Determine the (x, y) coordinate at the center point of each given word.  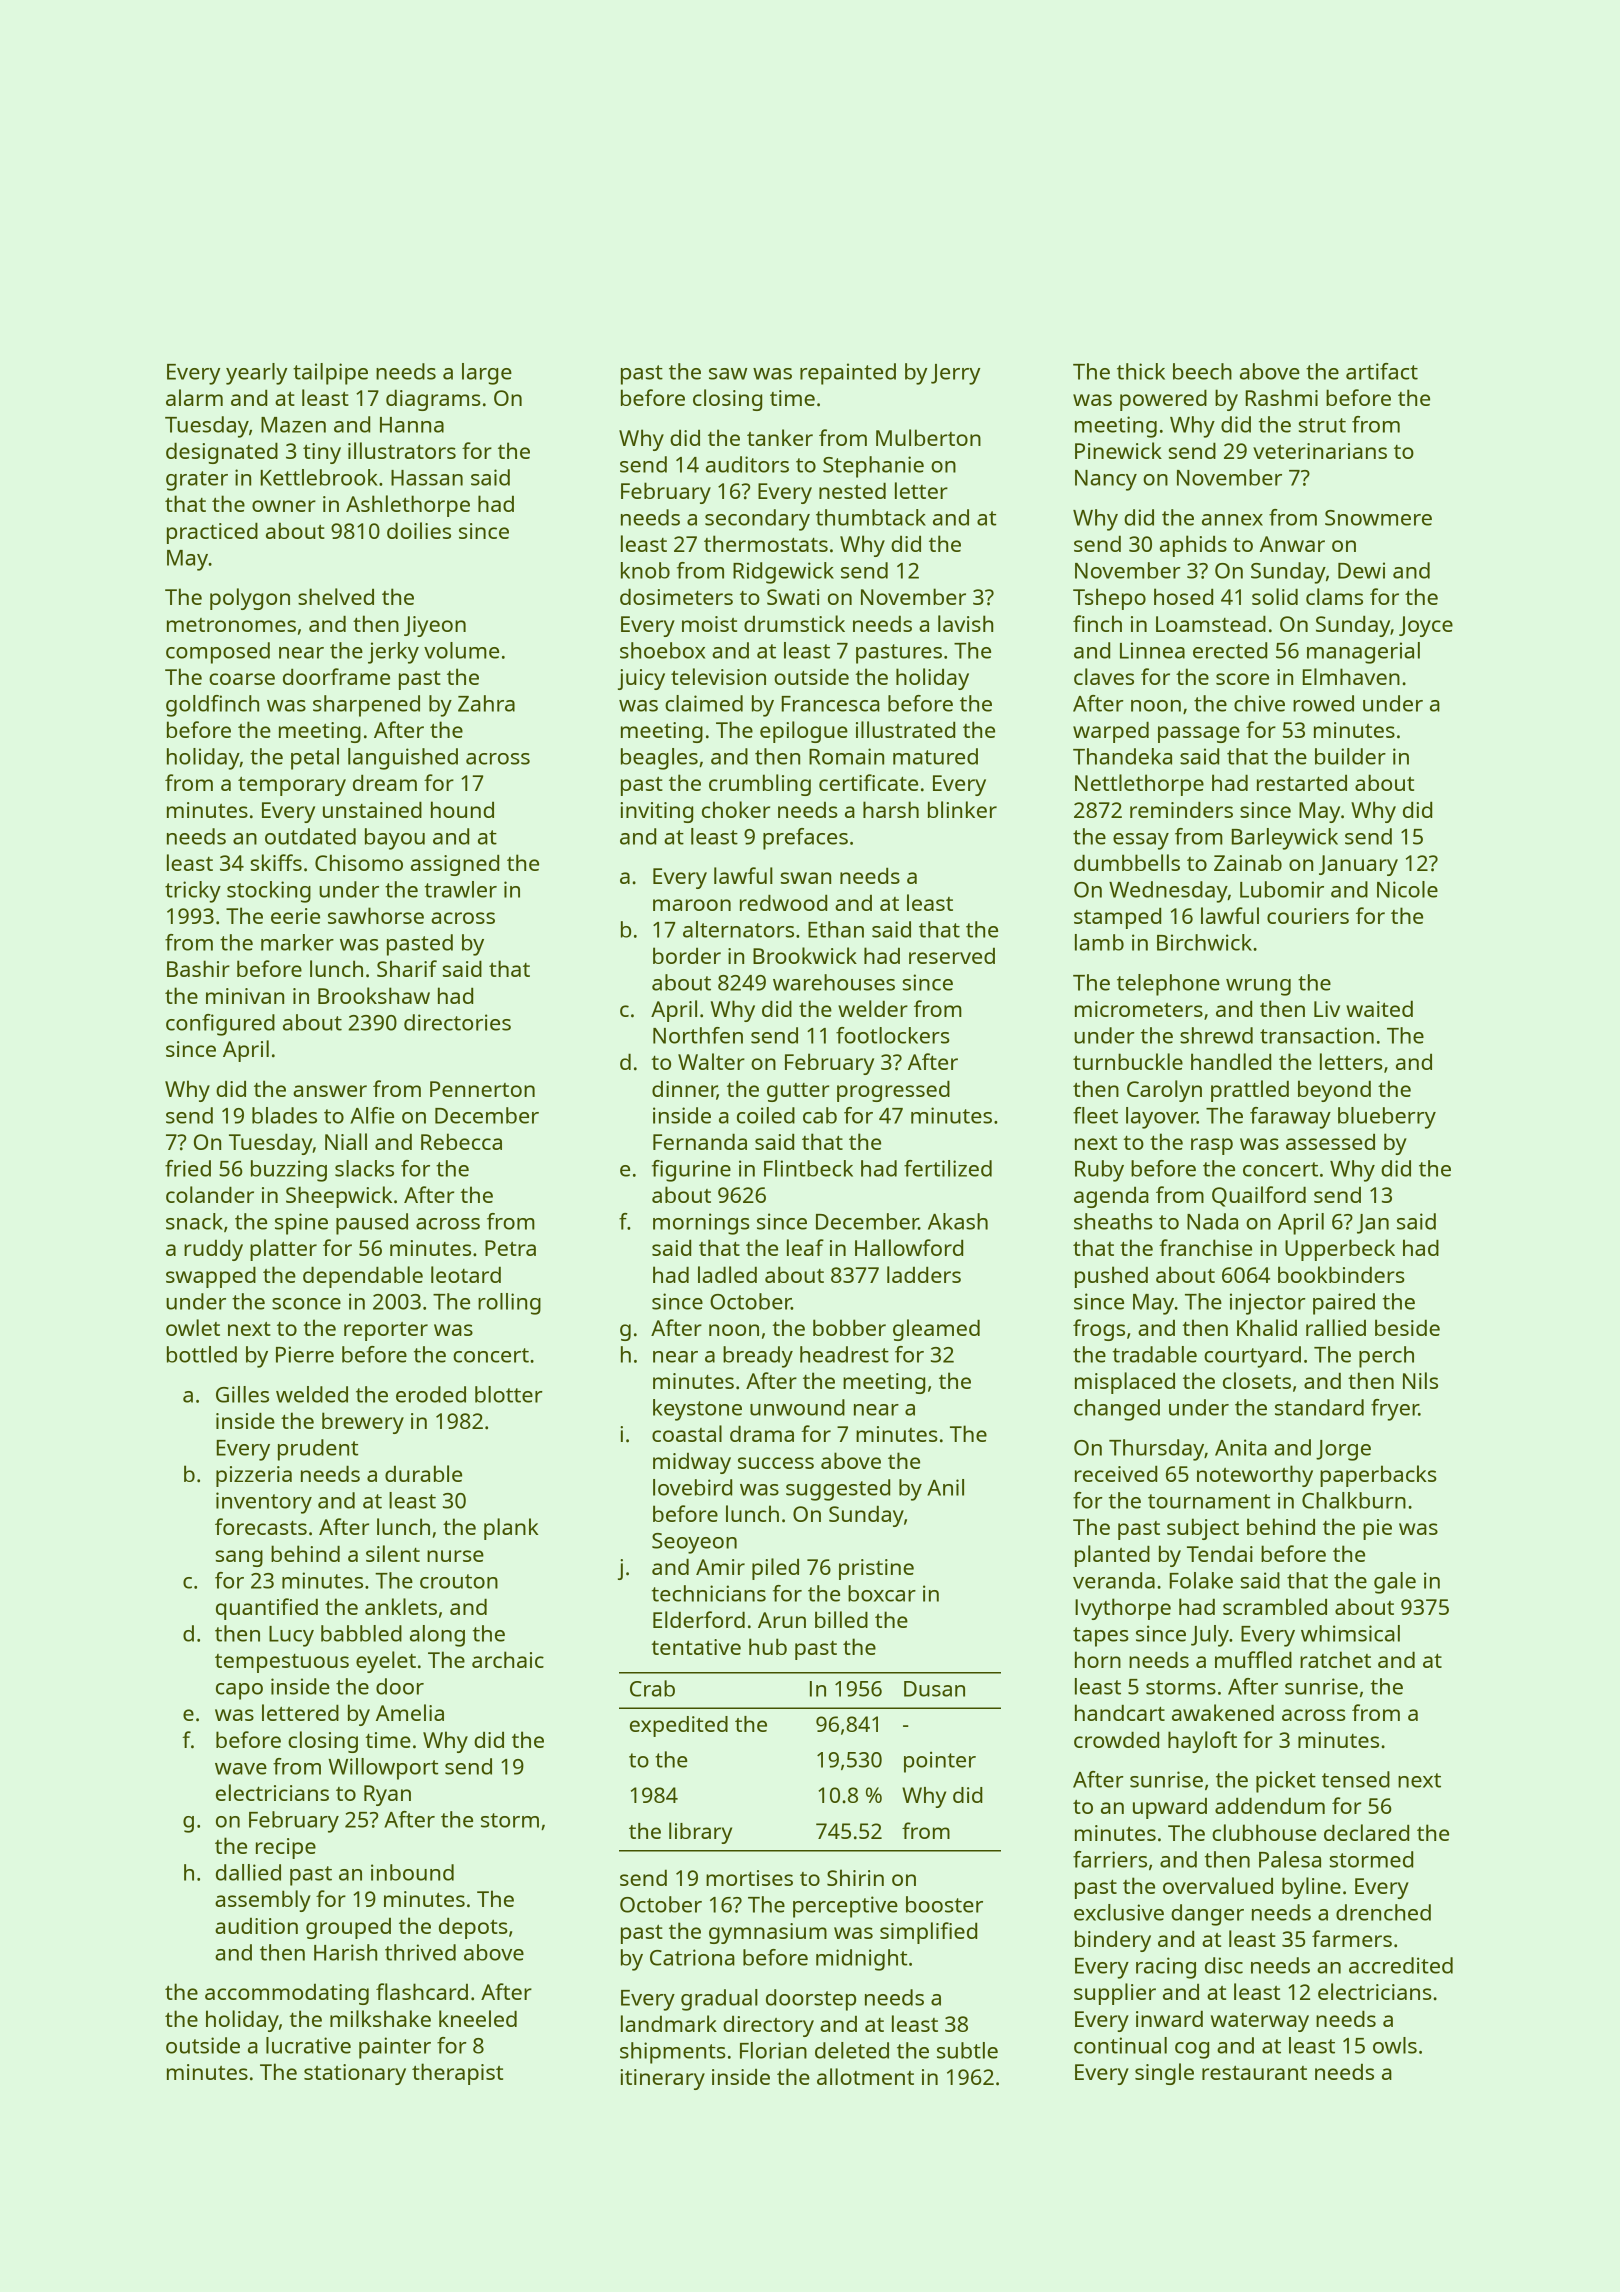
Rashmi (1282, 397)
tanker (780, 437)
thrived (420, 1952)
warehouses (834, 982)
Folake (1201, 1580)
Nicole (1407, 889)
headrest (844, 1354)
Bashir (198, 968)
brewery (363, 1423)
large (487, 374)
